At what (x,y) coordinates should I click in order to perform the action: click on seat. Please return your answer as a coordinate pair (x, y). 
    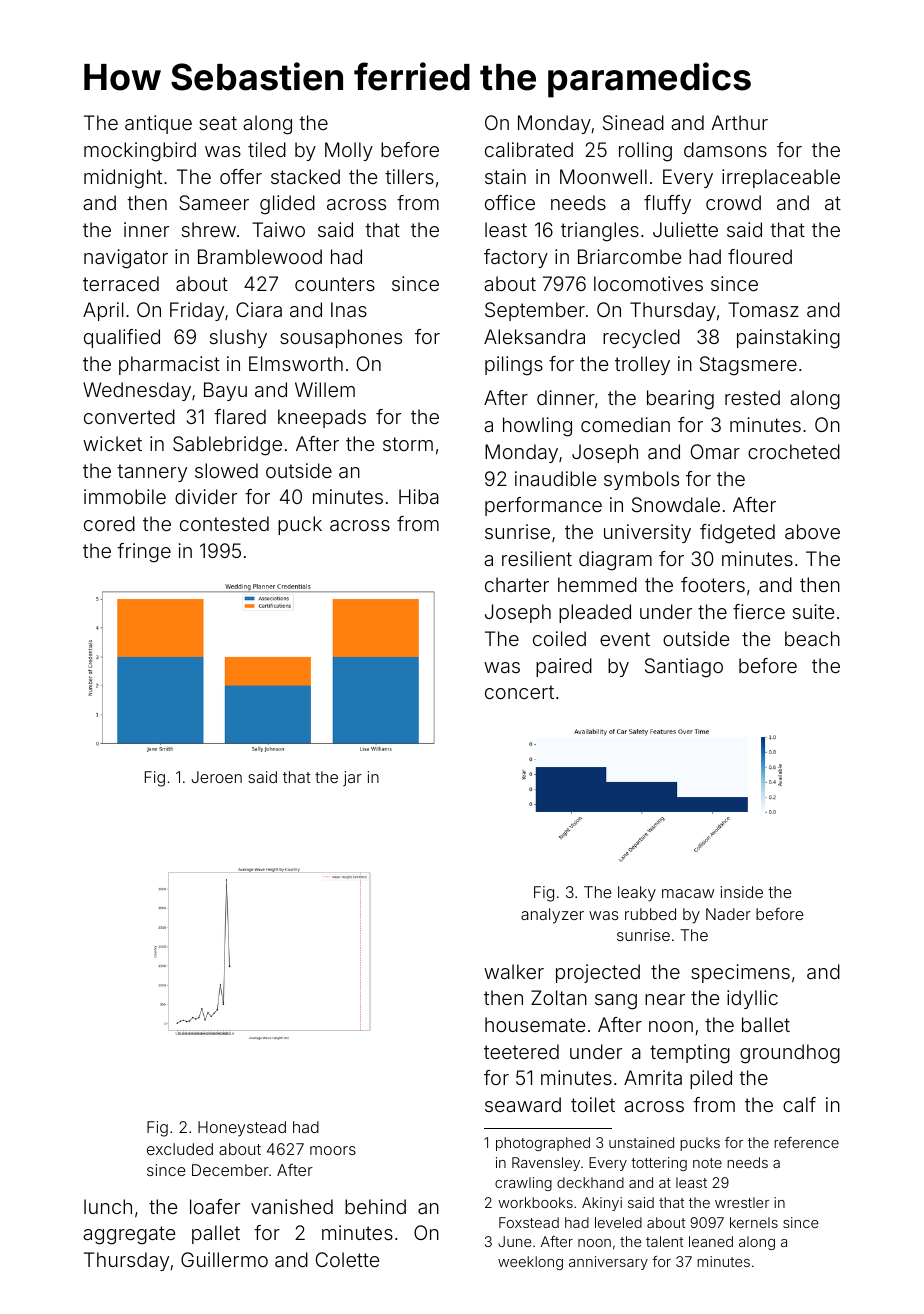
    Looking at the image, I should click on (218, 123).
